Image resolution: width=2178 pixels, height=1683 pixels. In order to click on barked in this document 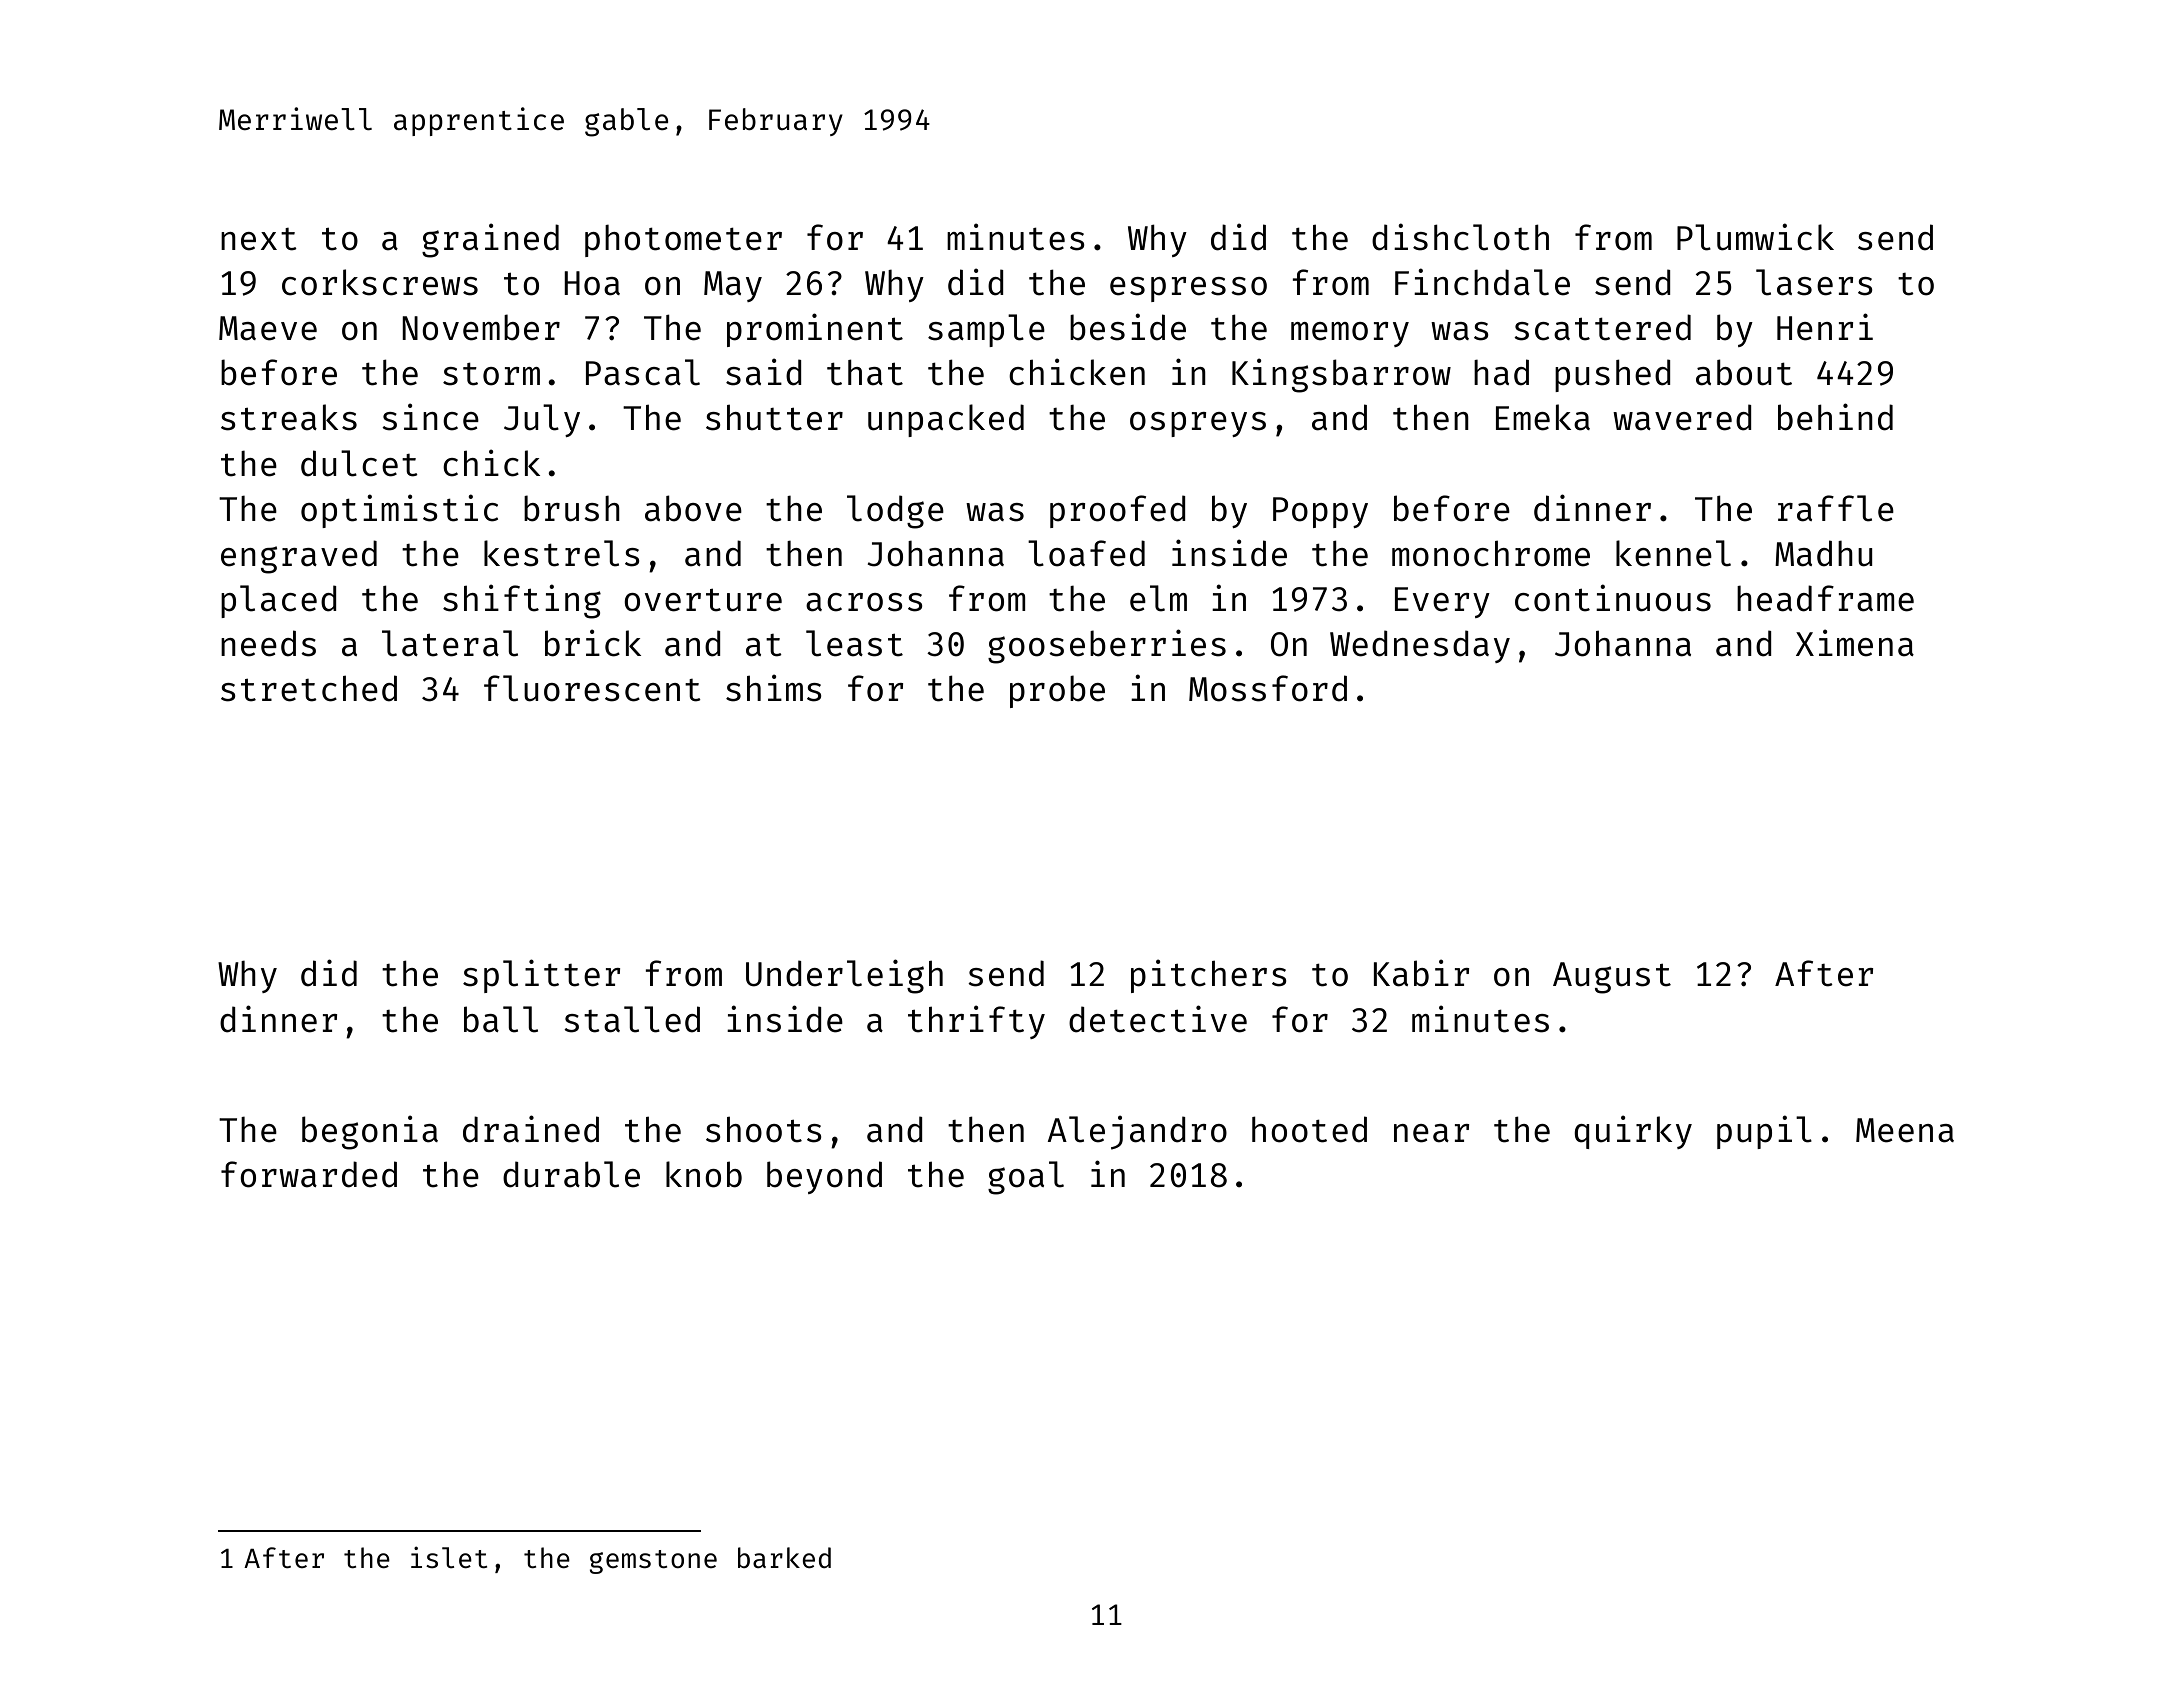, I will do `click(784, 1557)`.
